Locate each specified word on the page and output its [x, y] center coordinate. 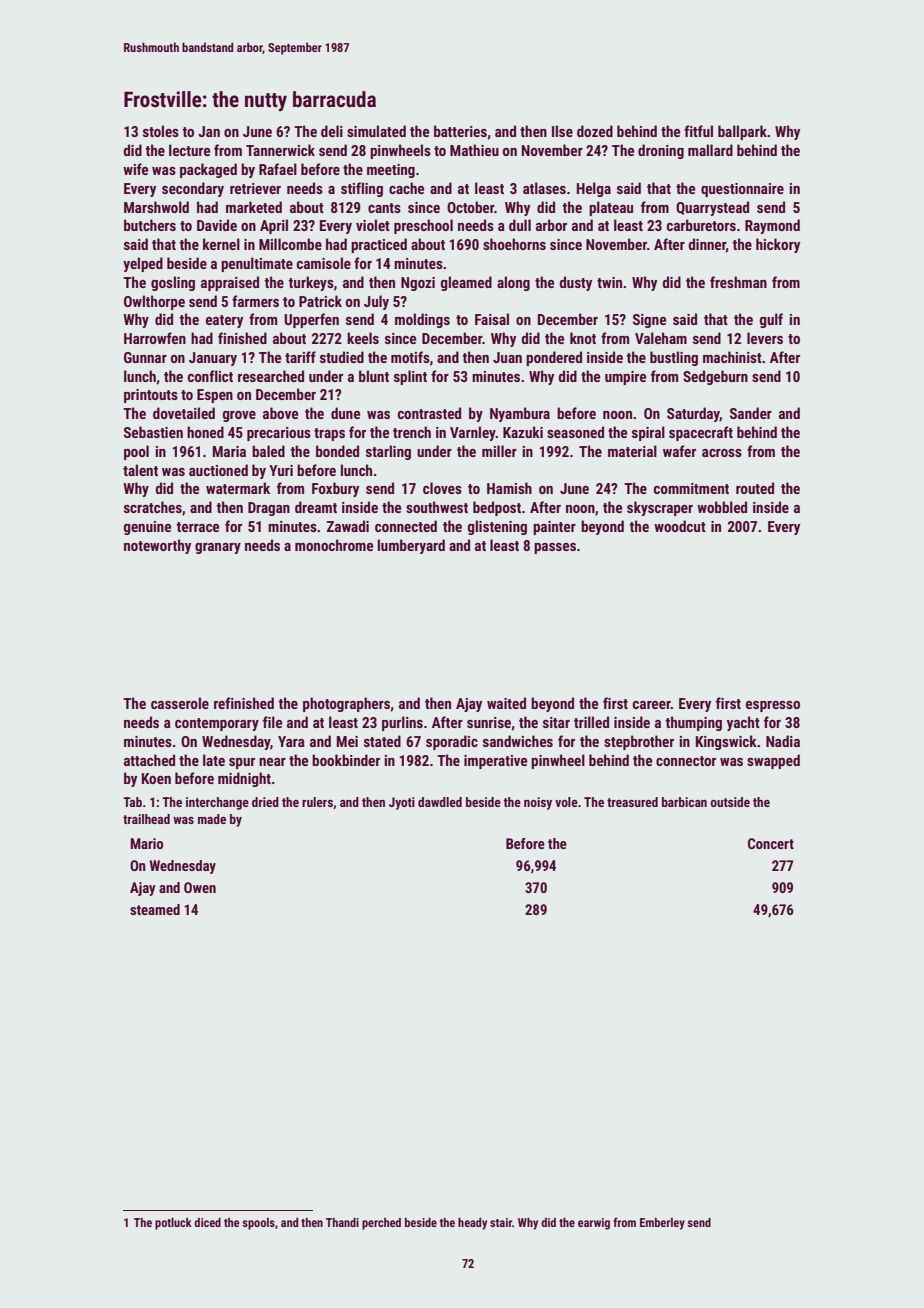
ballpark [742, 132]
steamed [155, 909]
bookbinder [346, 760]
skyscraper [660, 508]
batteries [460, 131]
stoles [161, 131]
